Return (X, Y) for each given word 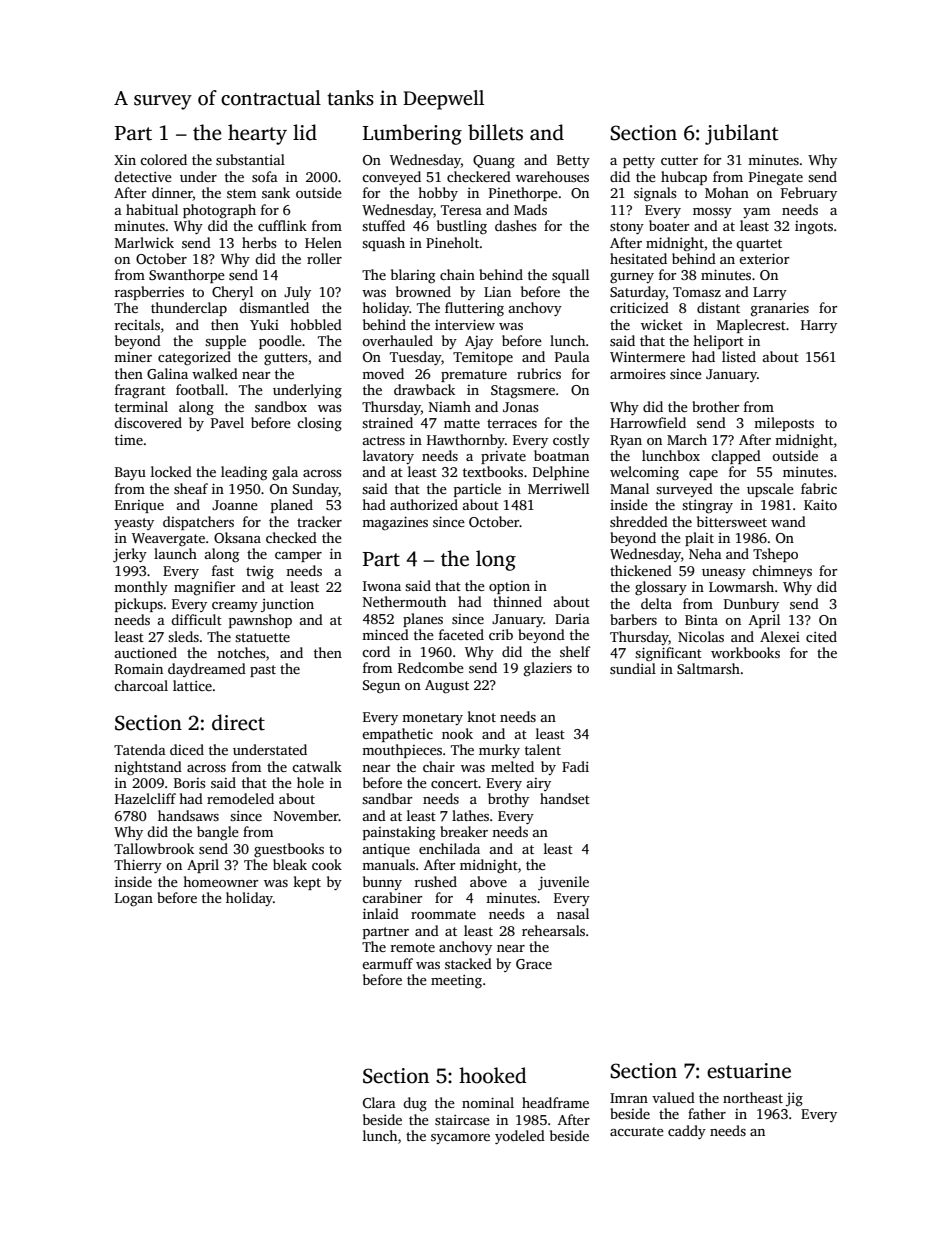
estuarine (749, 1071)
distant (718, 307)
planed (292, 506)
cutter (679, 160)
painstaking (399, 833)
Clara (379, 1102)
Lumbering (412, 134)
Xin (125, 160)
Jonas (521, 407)
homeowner (220, 881)
